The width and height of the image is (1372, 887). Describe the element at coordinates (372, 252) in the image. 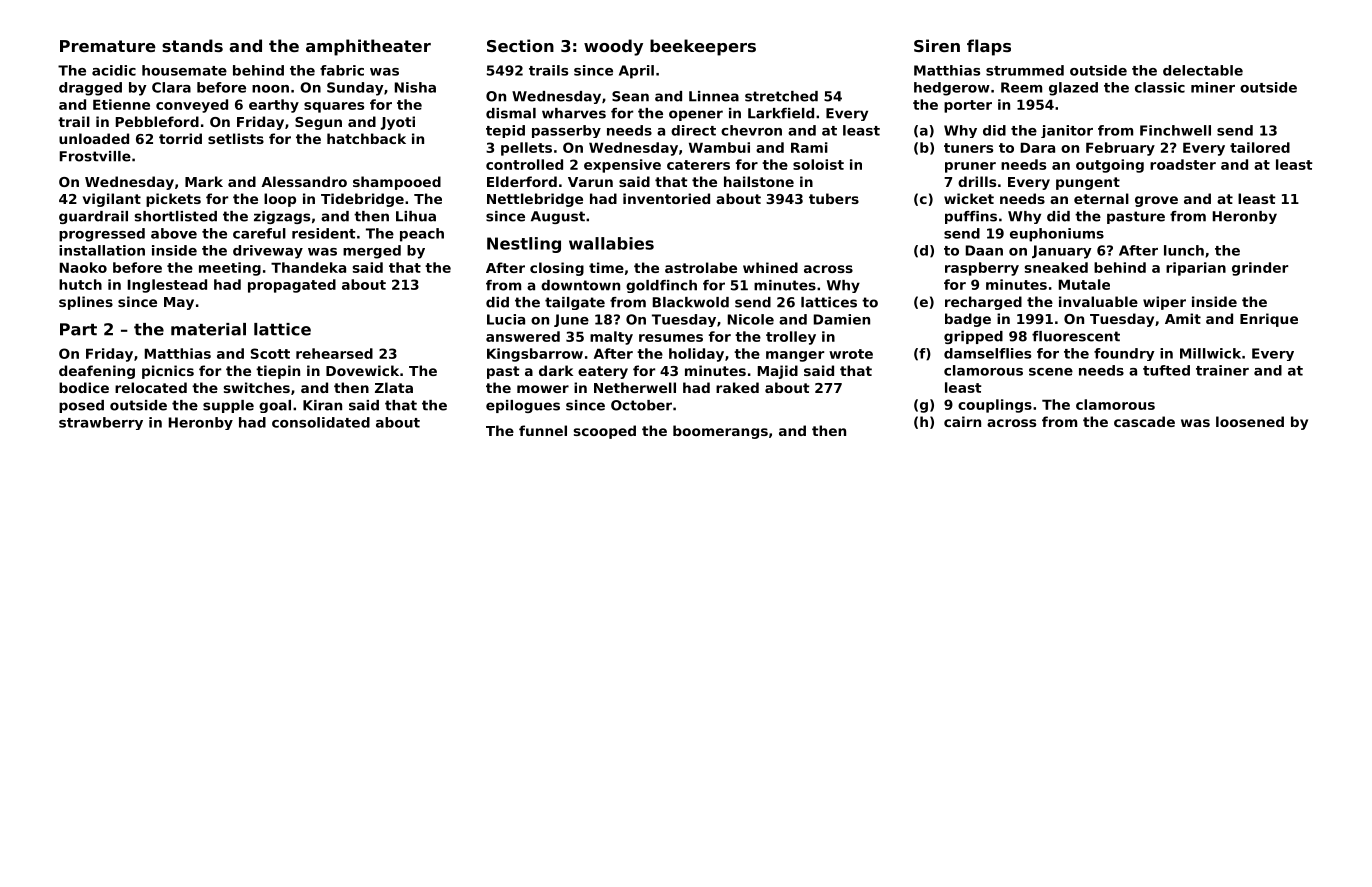

I see `merged` at that location.
